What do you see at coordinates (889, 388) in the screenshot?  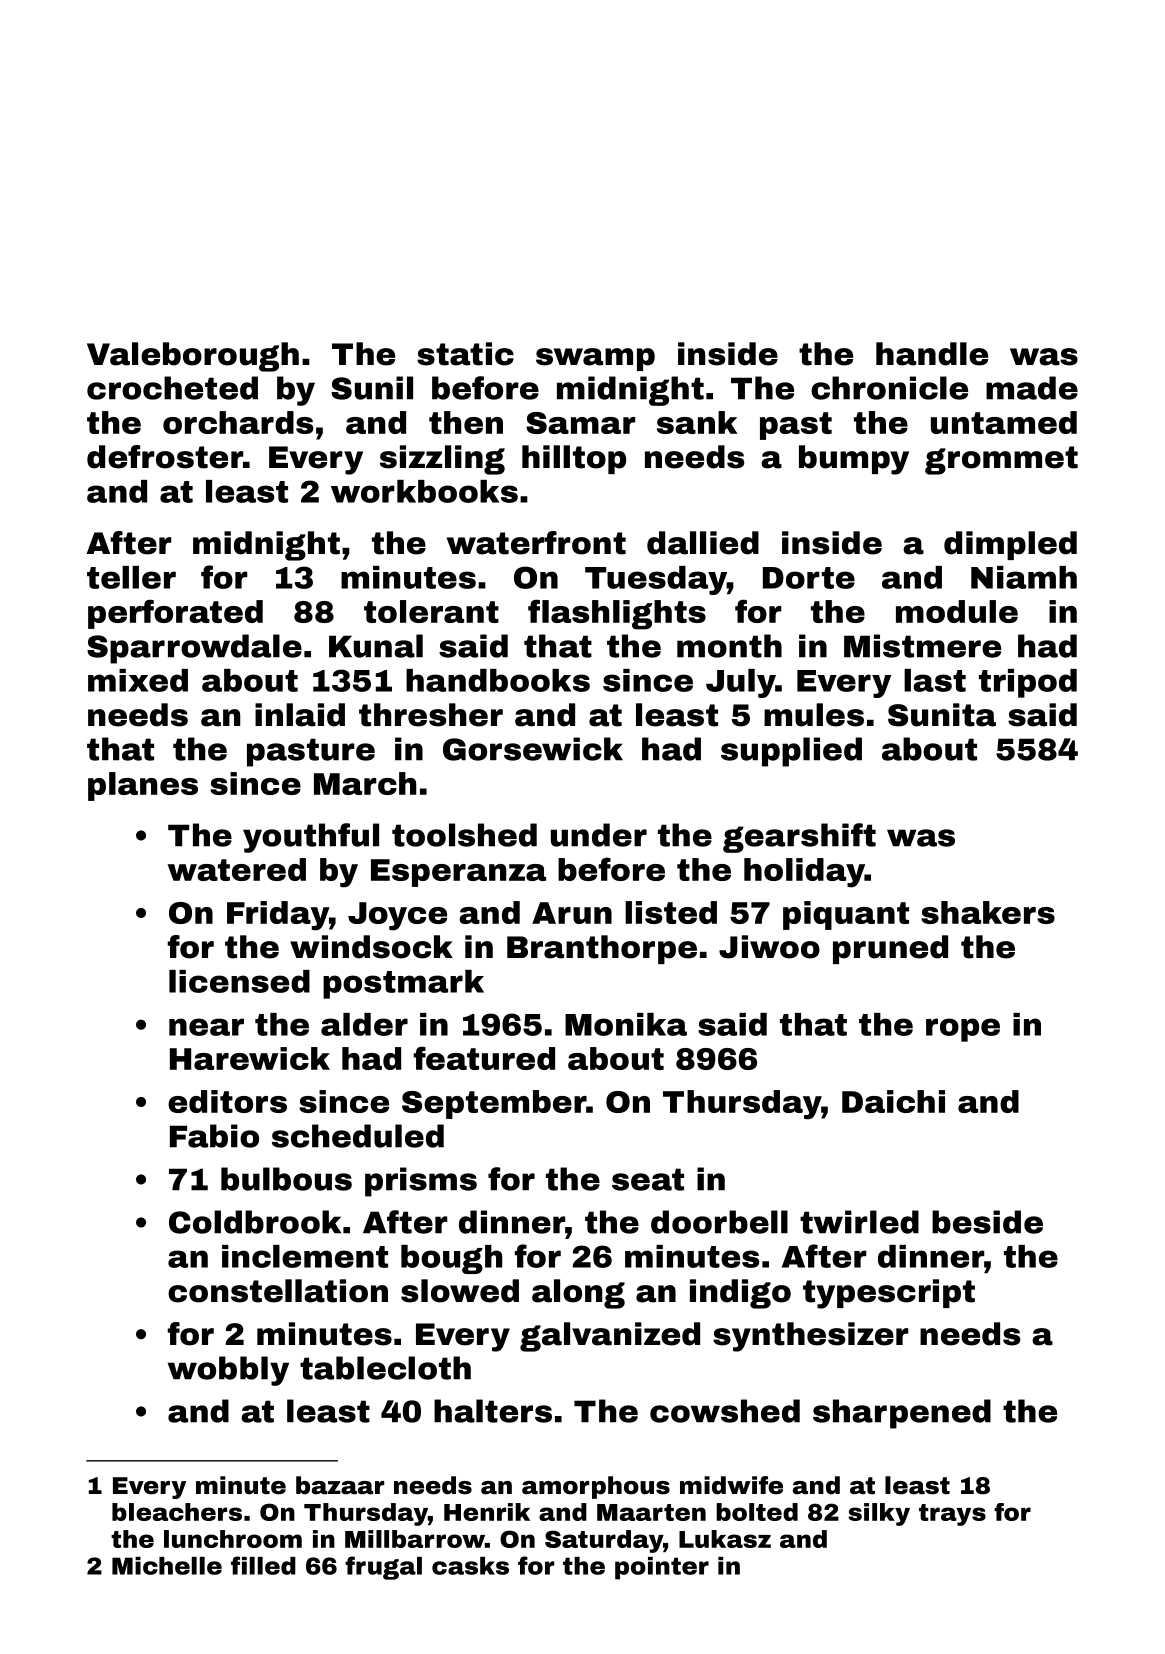 I see `chronicle` at bounding box center [889, 388].
